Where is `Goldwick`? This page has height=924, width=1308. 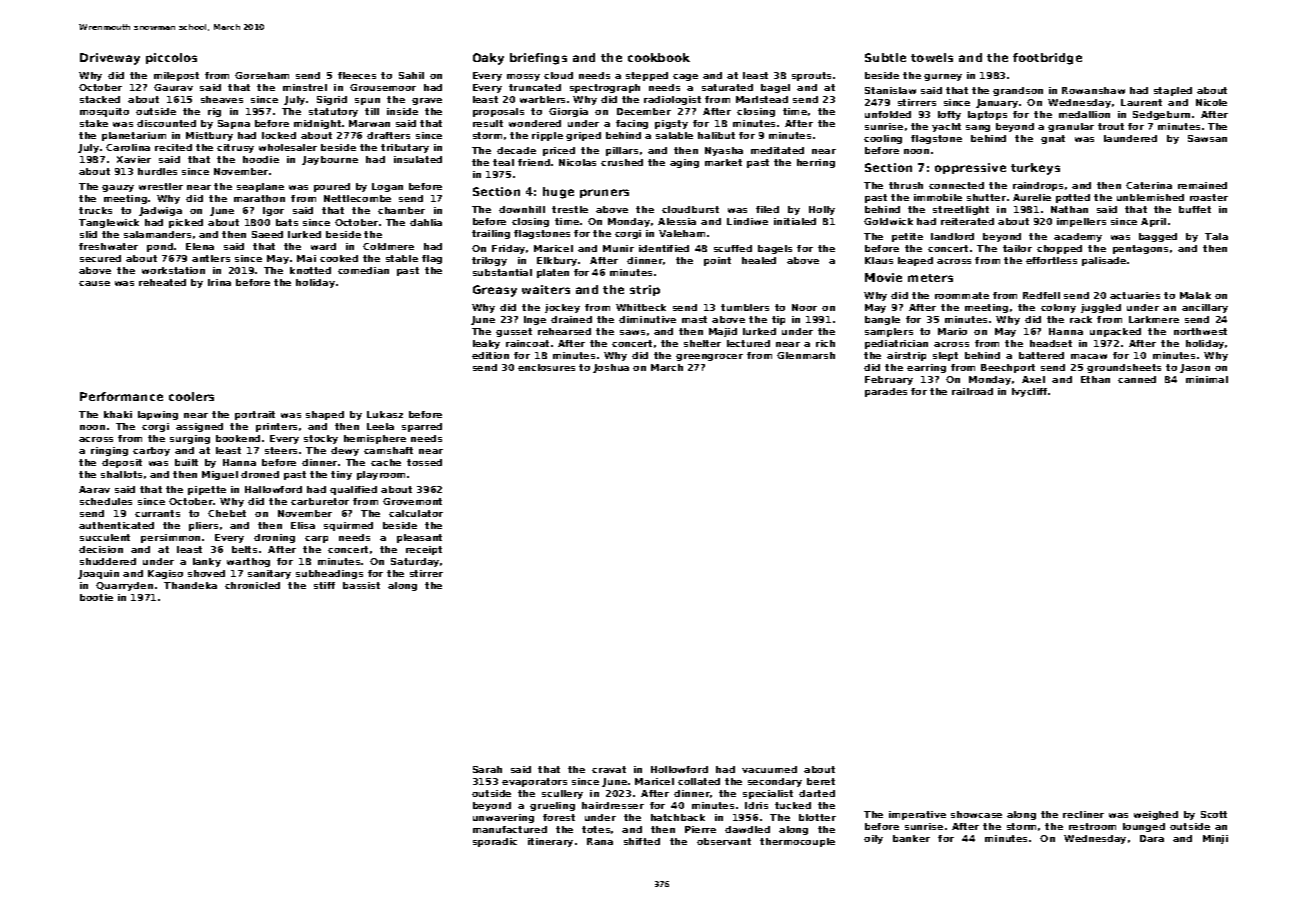
Goldwick is located at coordinates (888, 221).
